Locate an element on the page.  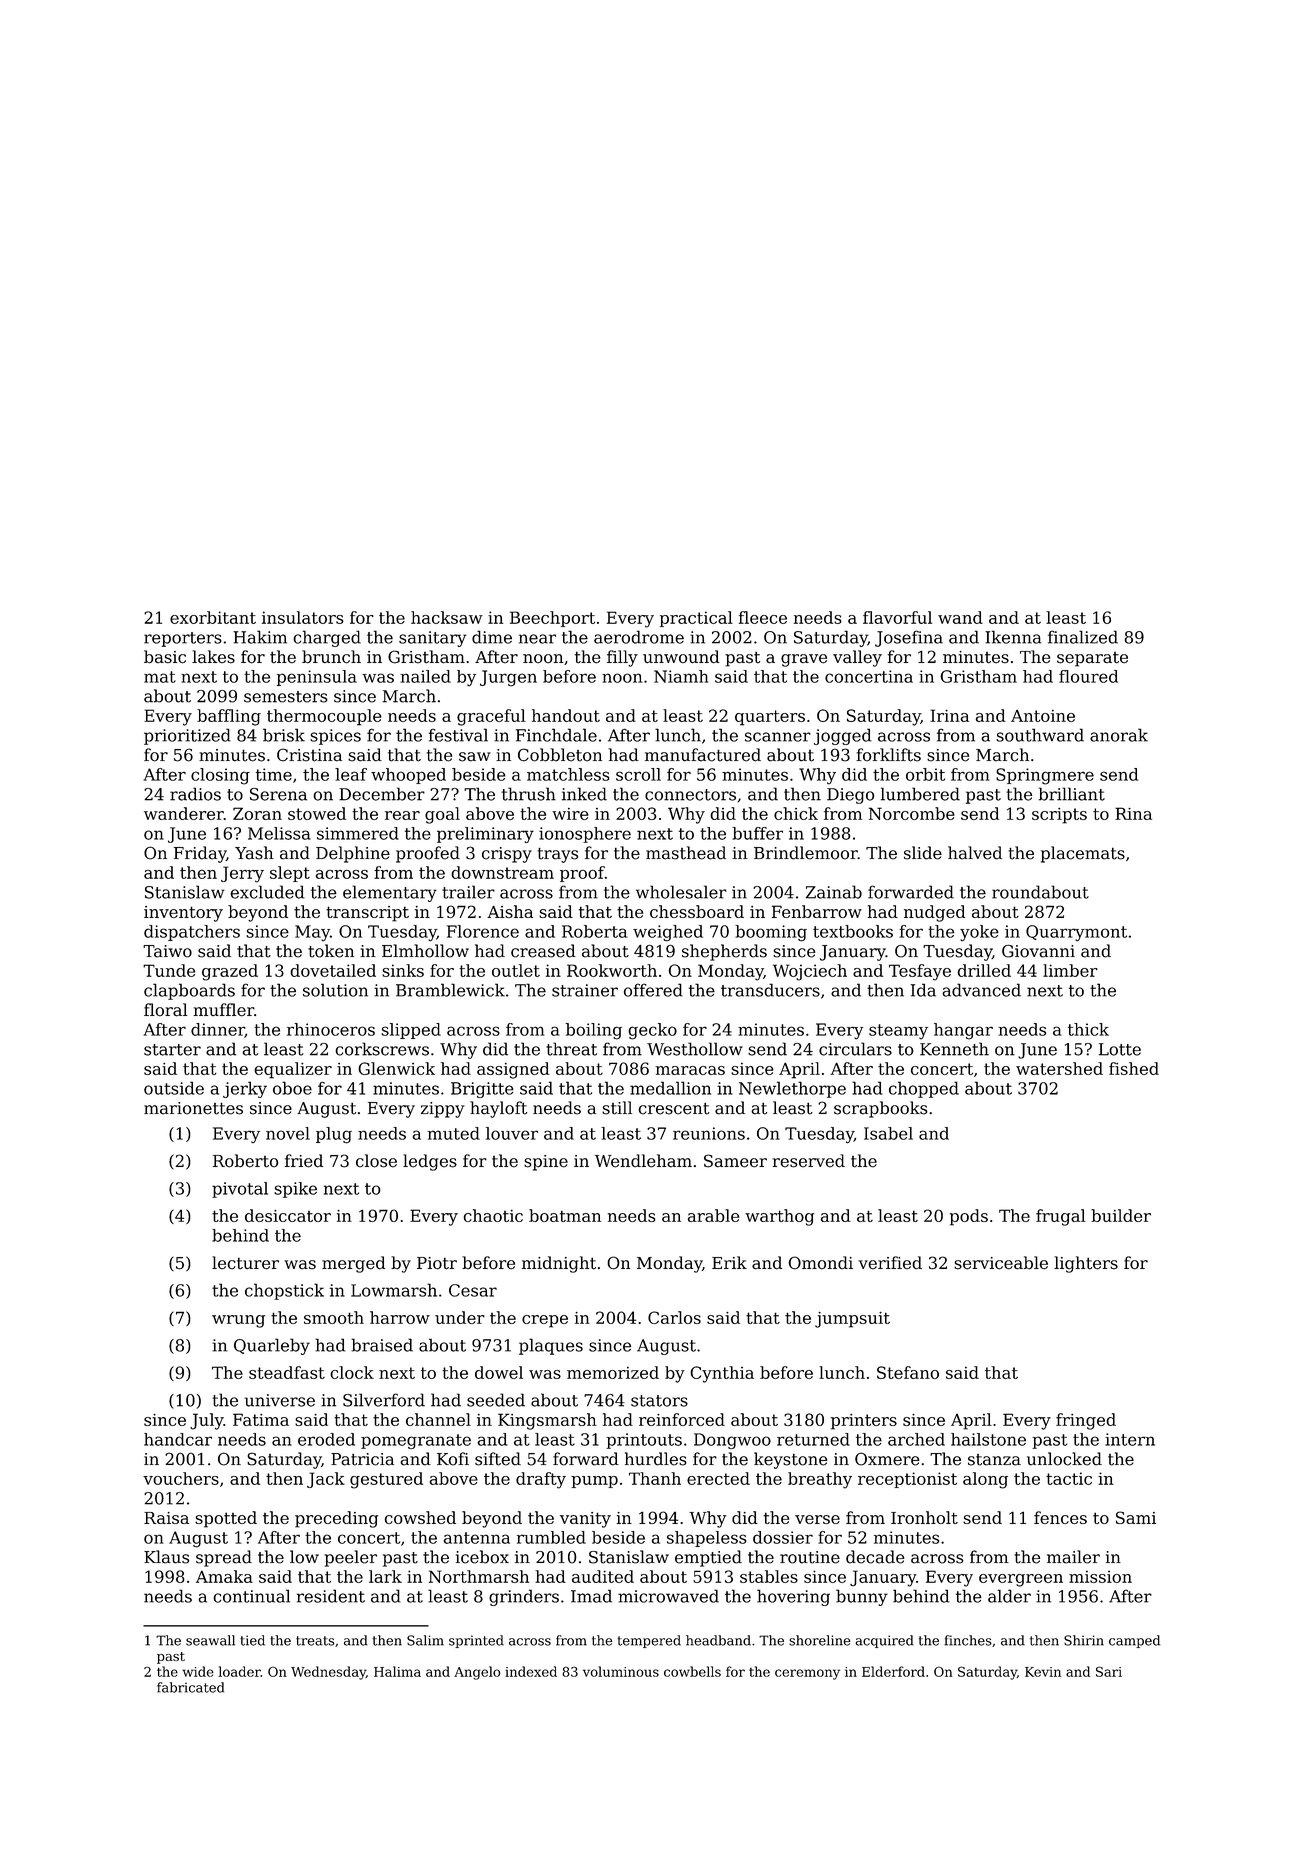
fences is located at coordinates (1060, 1517).
